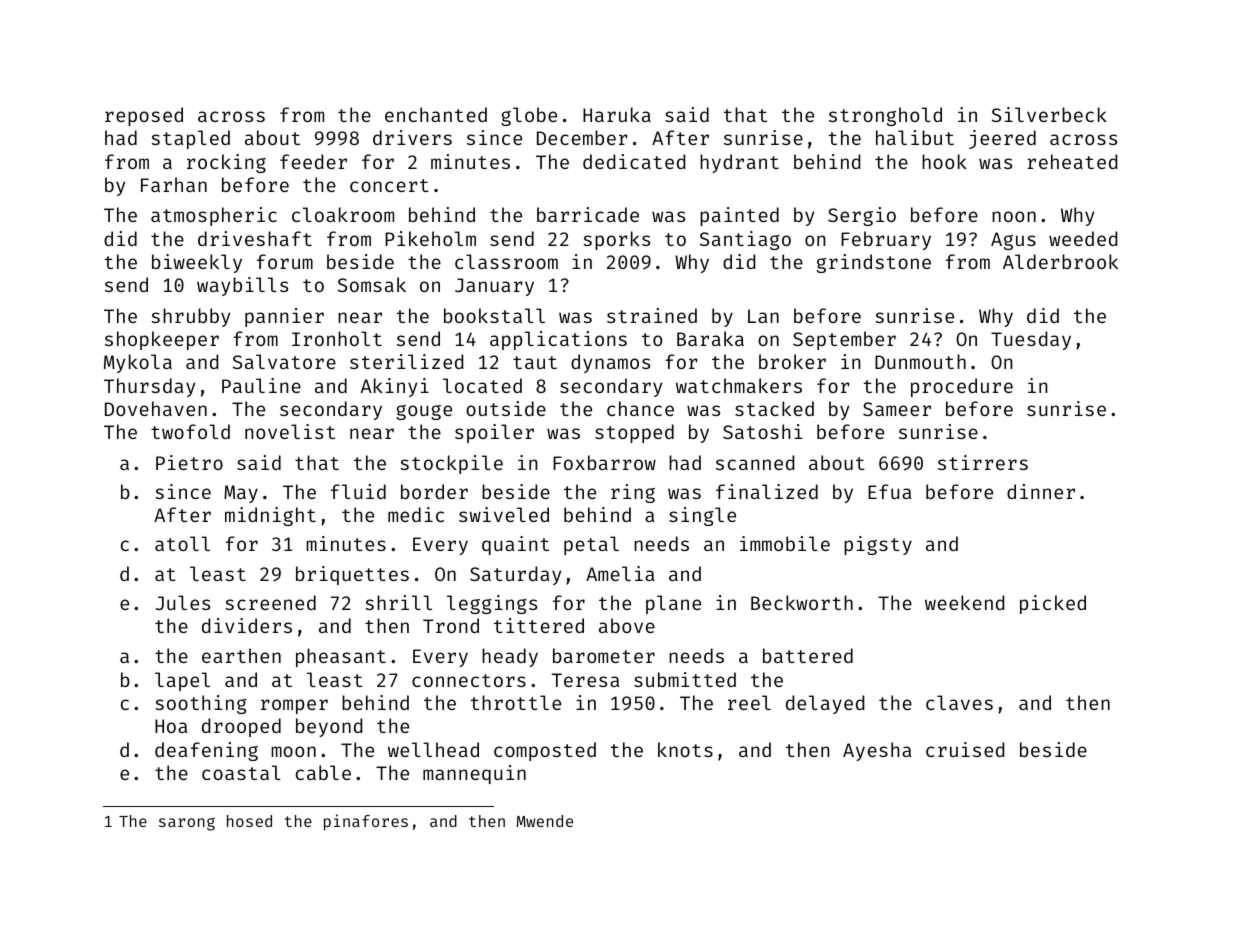  I want to click on cable, so click(323, 772).
